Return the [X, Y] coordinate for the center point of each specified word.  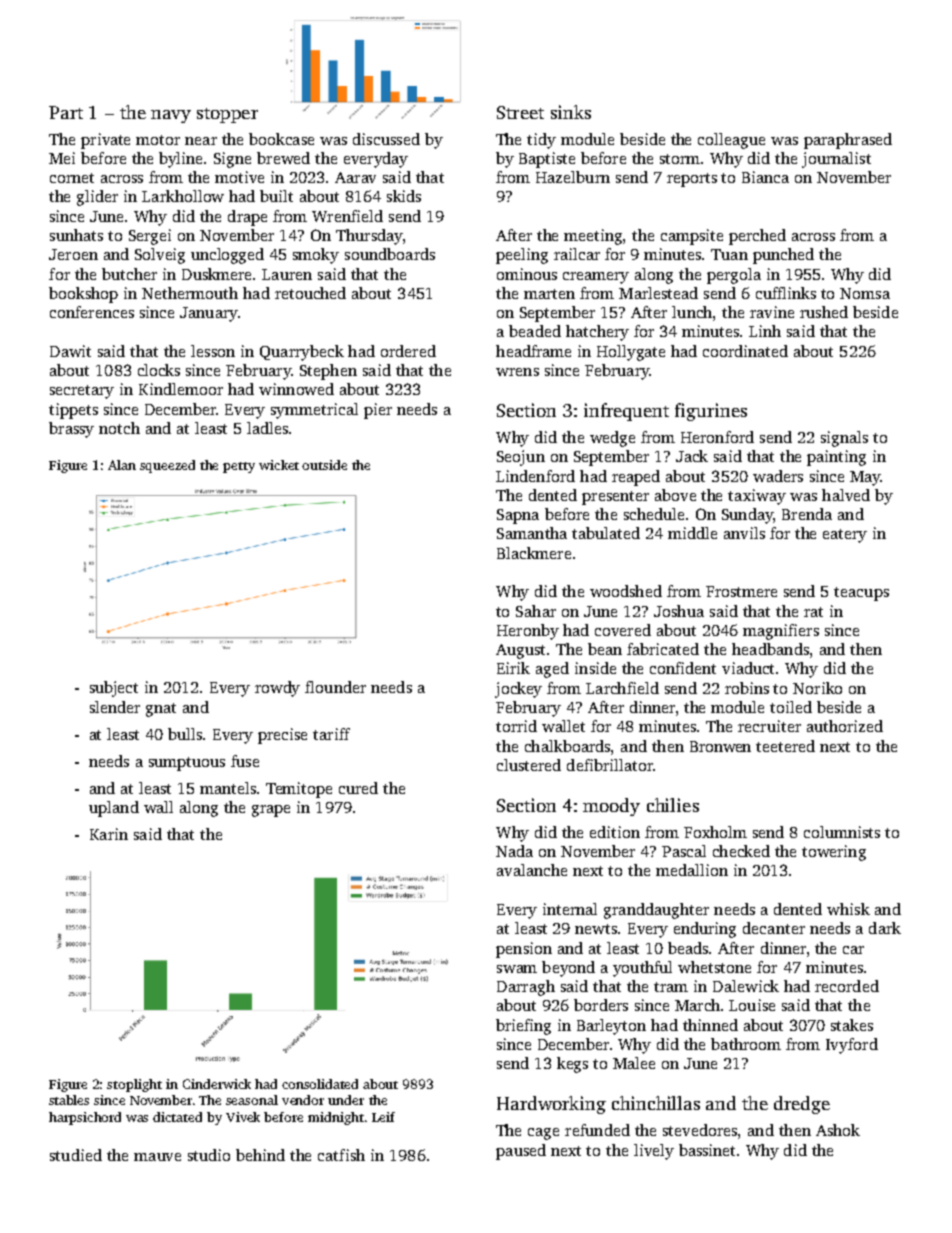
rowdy [277, 689]
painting [836, 458]
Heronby [528, 632]
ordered [408, 351]
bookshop [83, 295]
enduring [705, 930]
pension [524, 950]
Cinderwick [217, 1084]
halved [846, 495]
